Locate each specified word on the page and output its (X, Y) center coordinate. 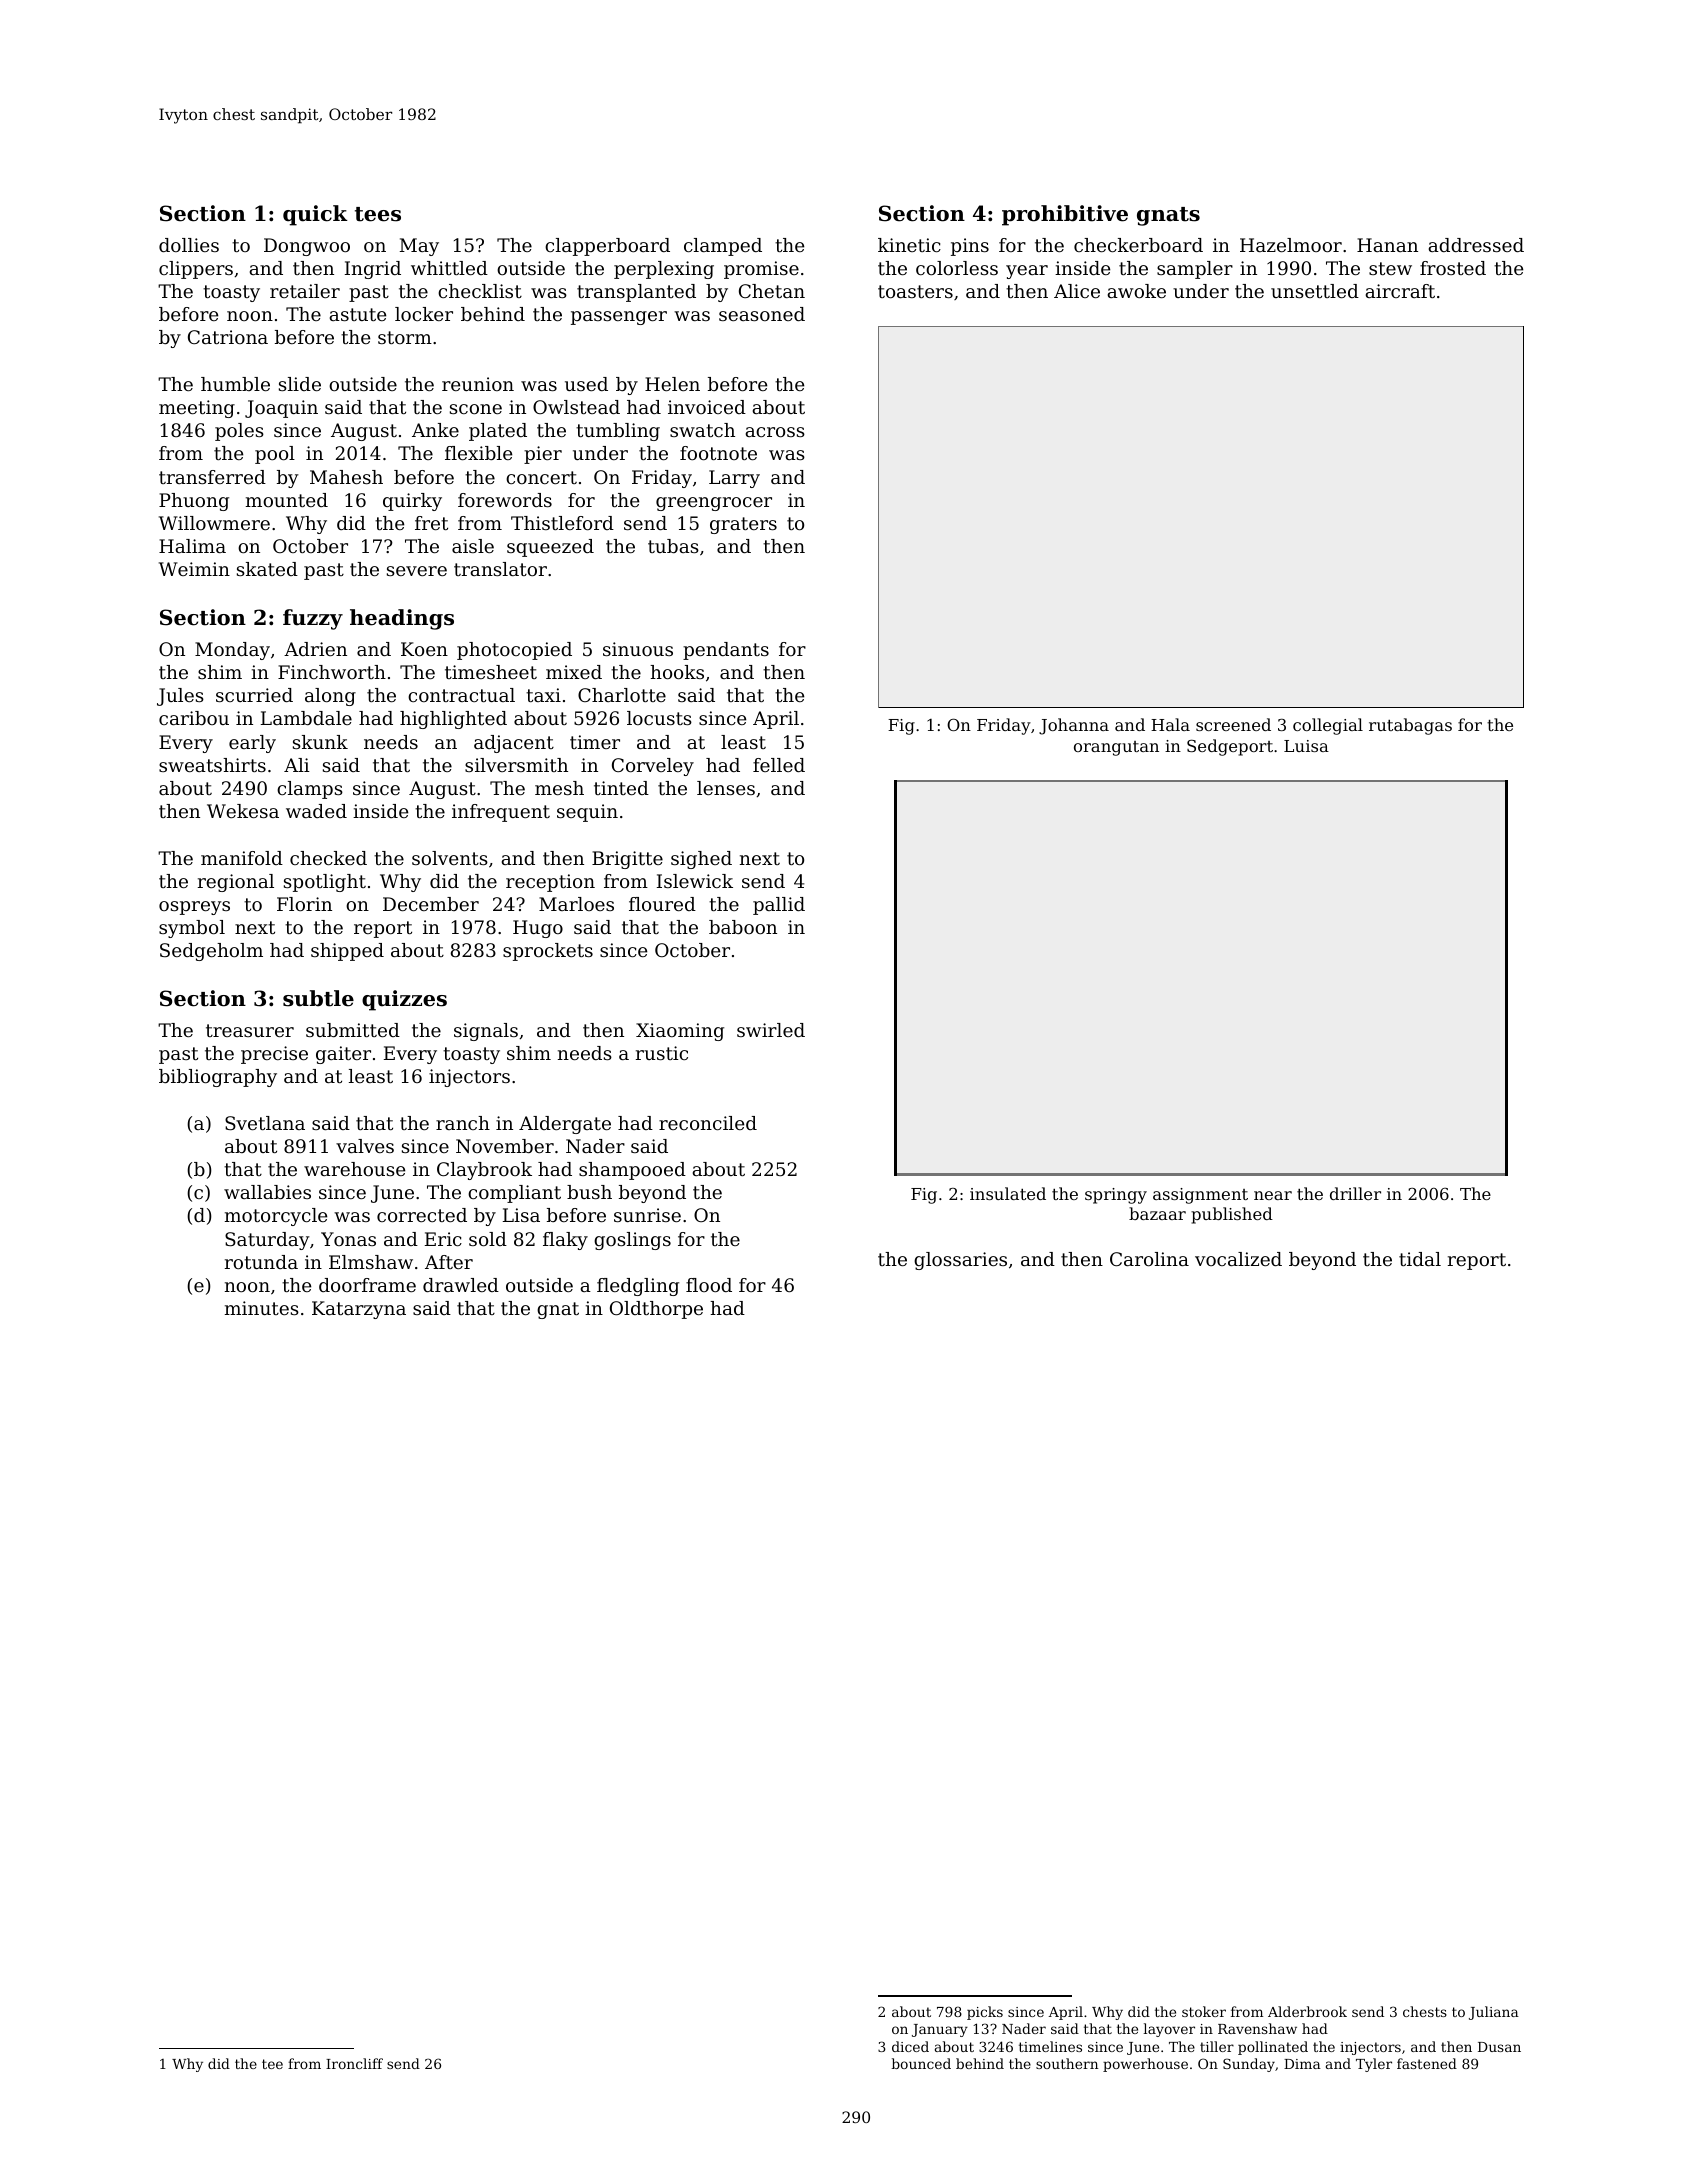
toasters (915, 291)
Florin (304, 904)
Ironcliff (354, 2063)
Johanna (1074, 726)
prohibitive (1065, 215)
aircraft (1400, 291)
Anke (435, 430)
